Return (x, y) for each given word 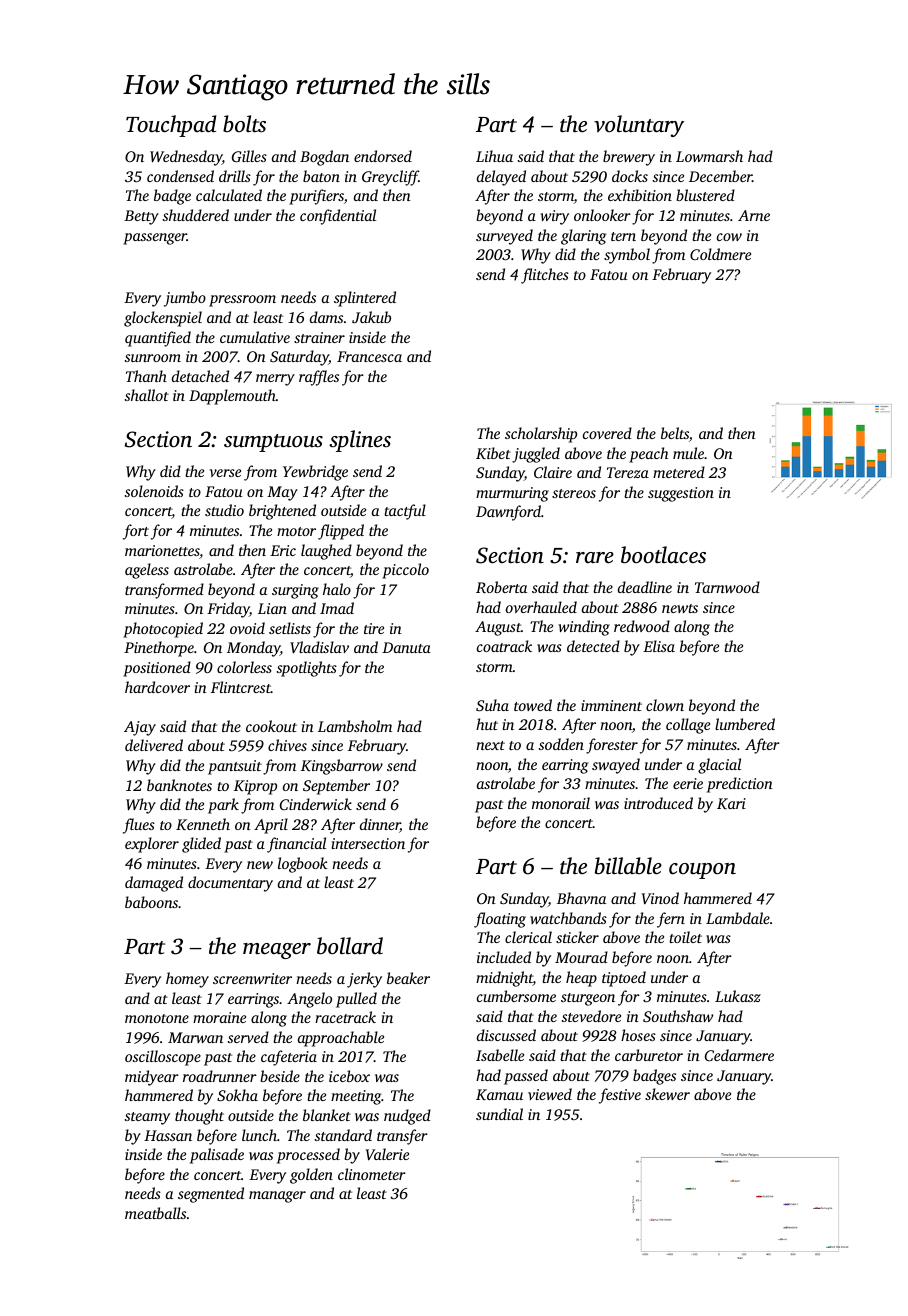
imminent (611, 705)
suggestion (681, 494)
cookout (271, 726)
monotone (157, 1018)
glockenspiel (163, 319)
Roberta (501, 587)
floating (500, 920)
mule (688, 453)
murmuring (512, 494)
